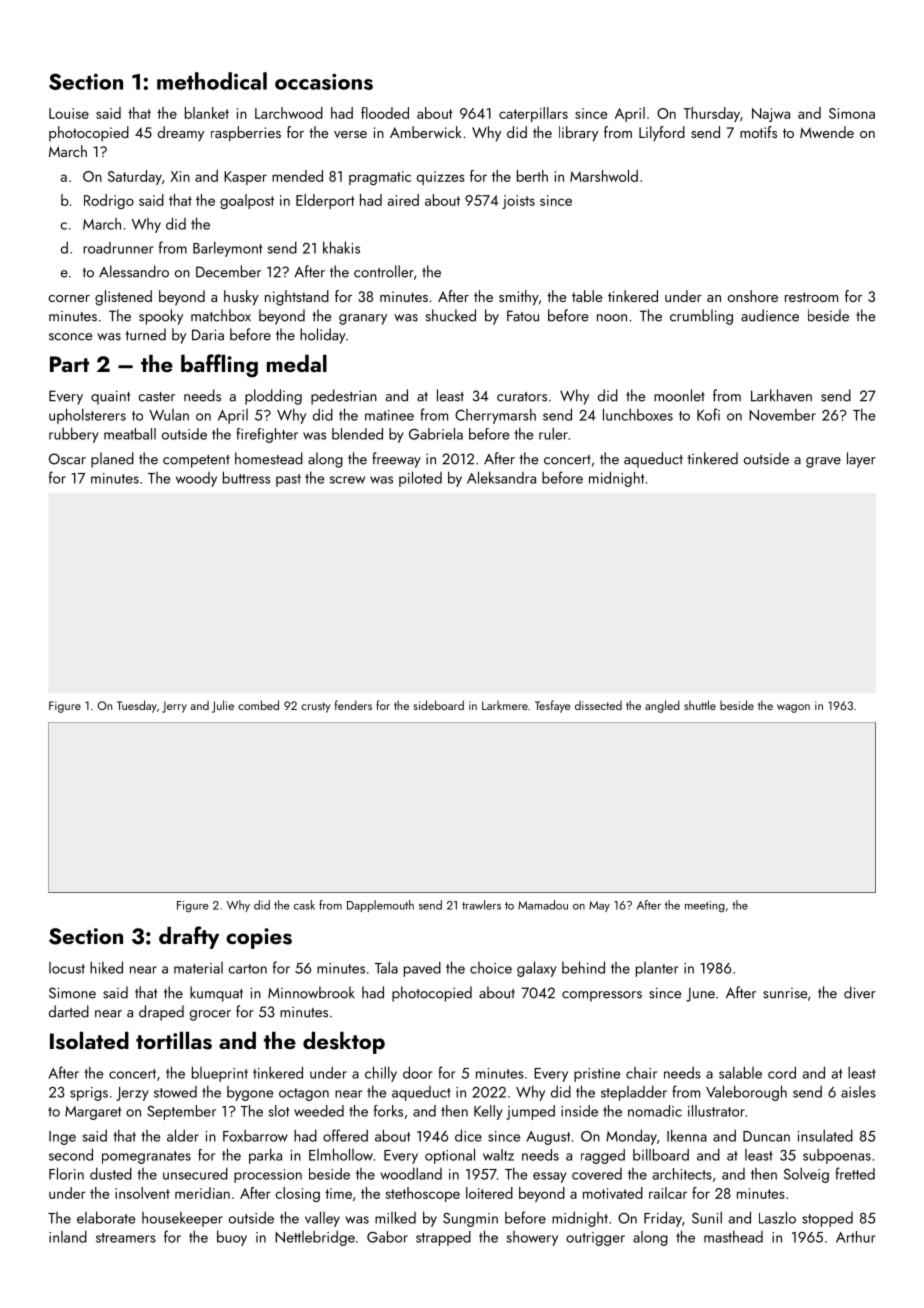  I want to click on Najwa, so click(771, 115).
